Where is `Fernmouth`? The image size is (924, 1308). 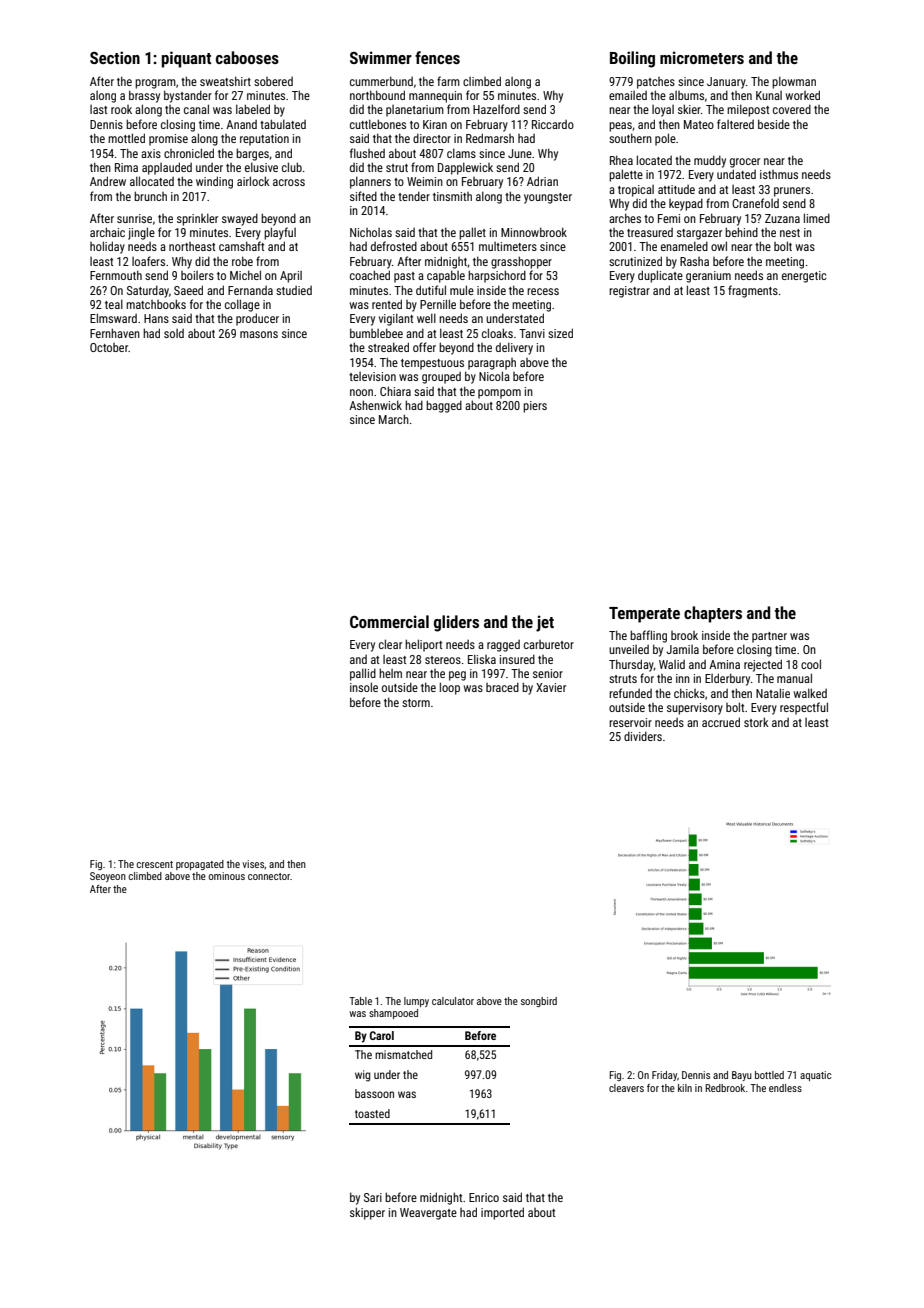 Fernmouth is located at coordinates (116, 275).
